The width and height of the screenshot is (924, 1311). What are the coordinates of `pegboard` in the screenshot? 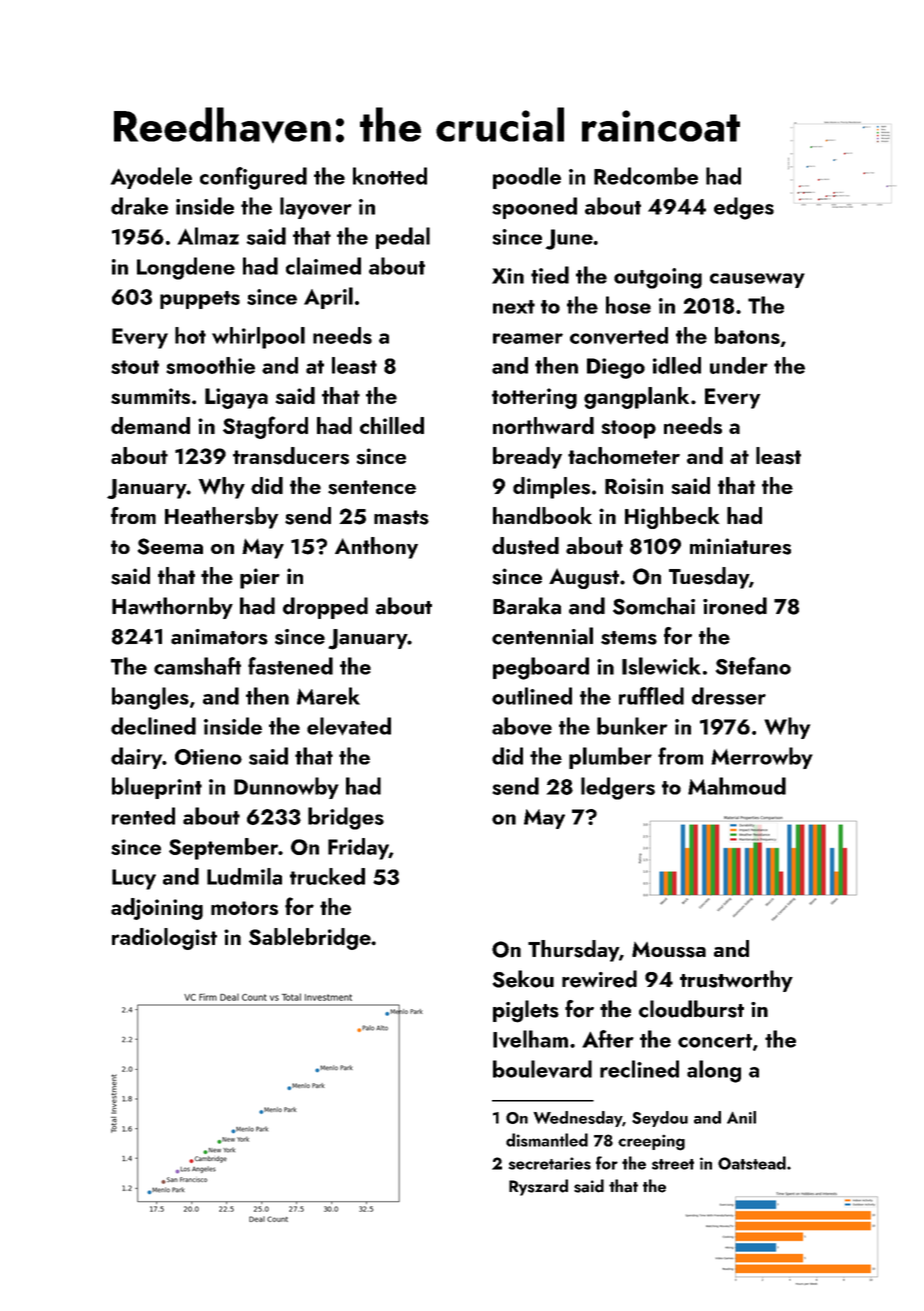 It's located at (541, 668).
